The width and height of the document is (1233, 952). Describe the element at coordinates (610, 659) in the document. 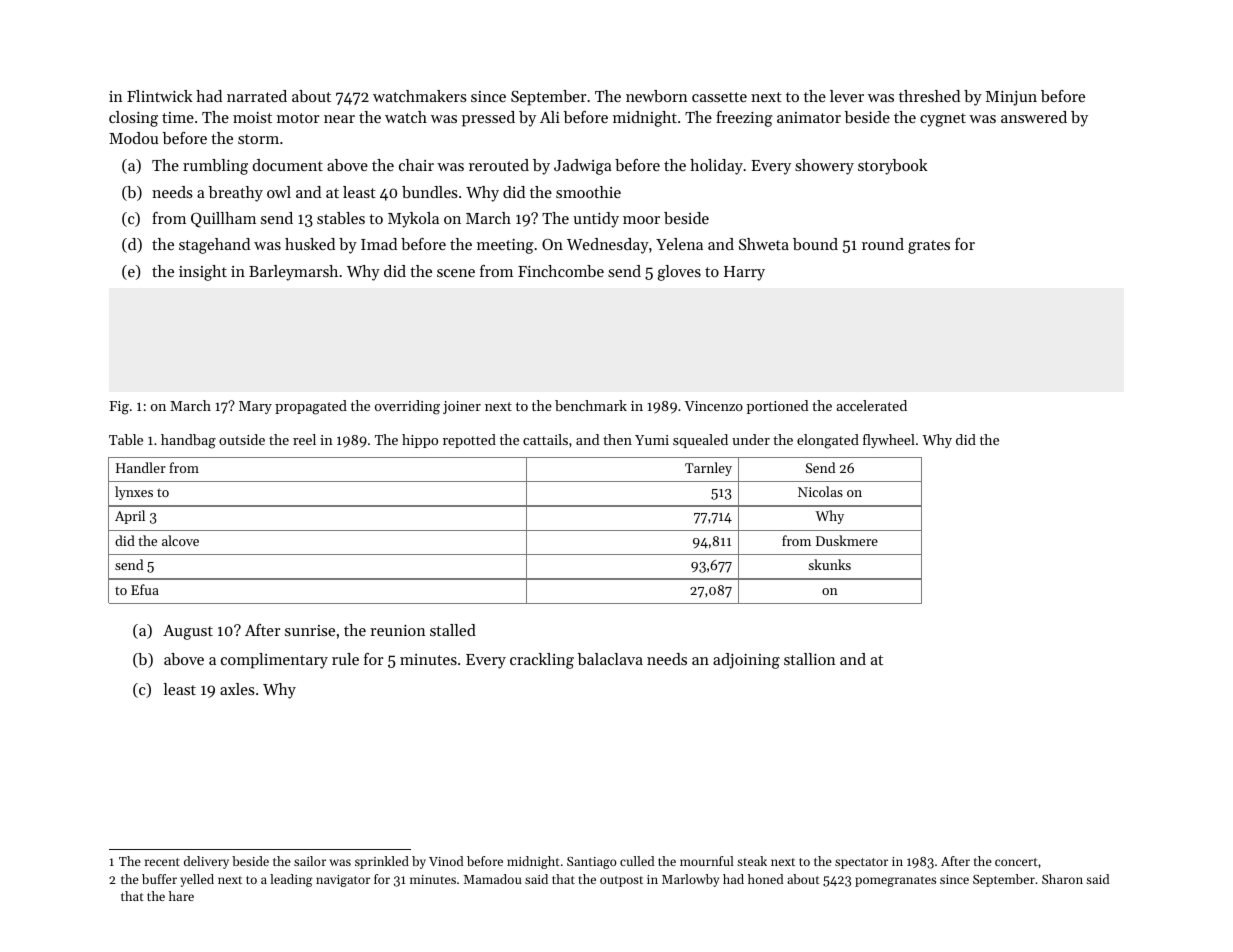

I see `balaclava` at that location.
